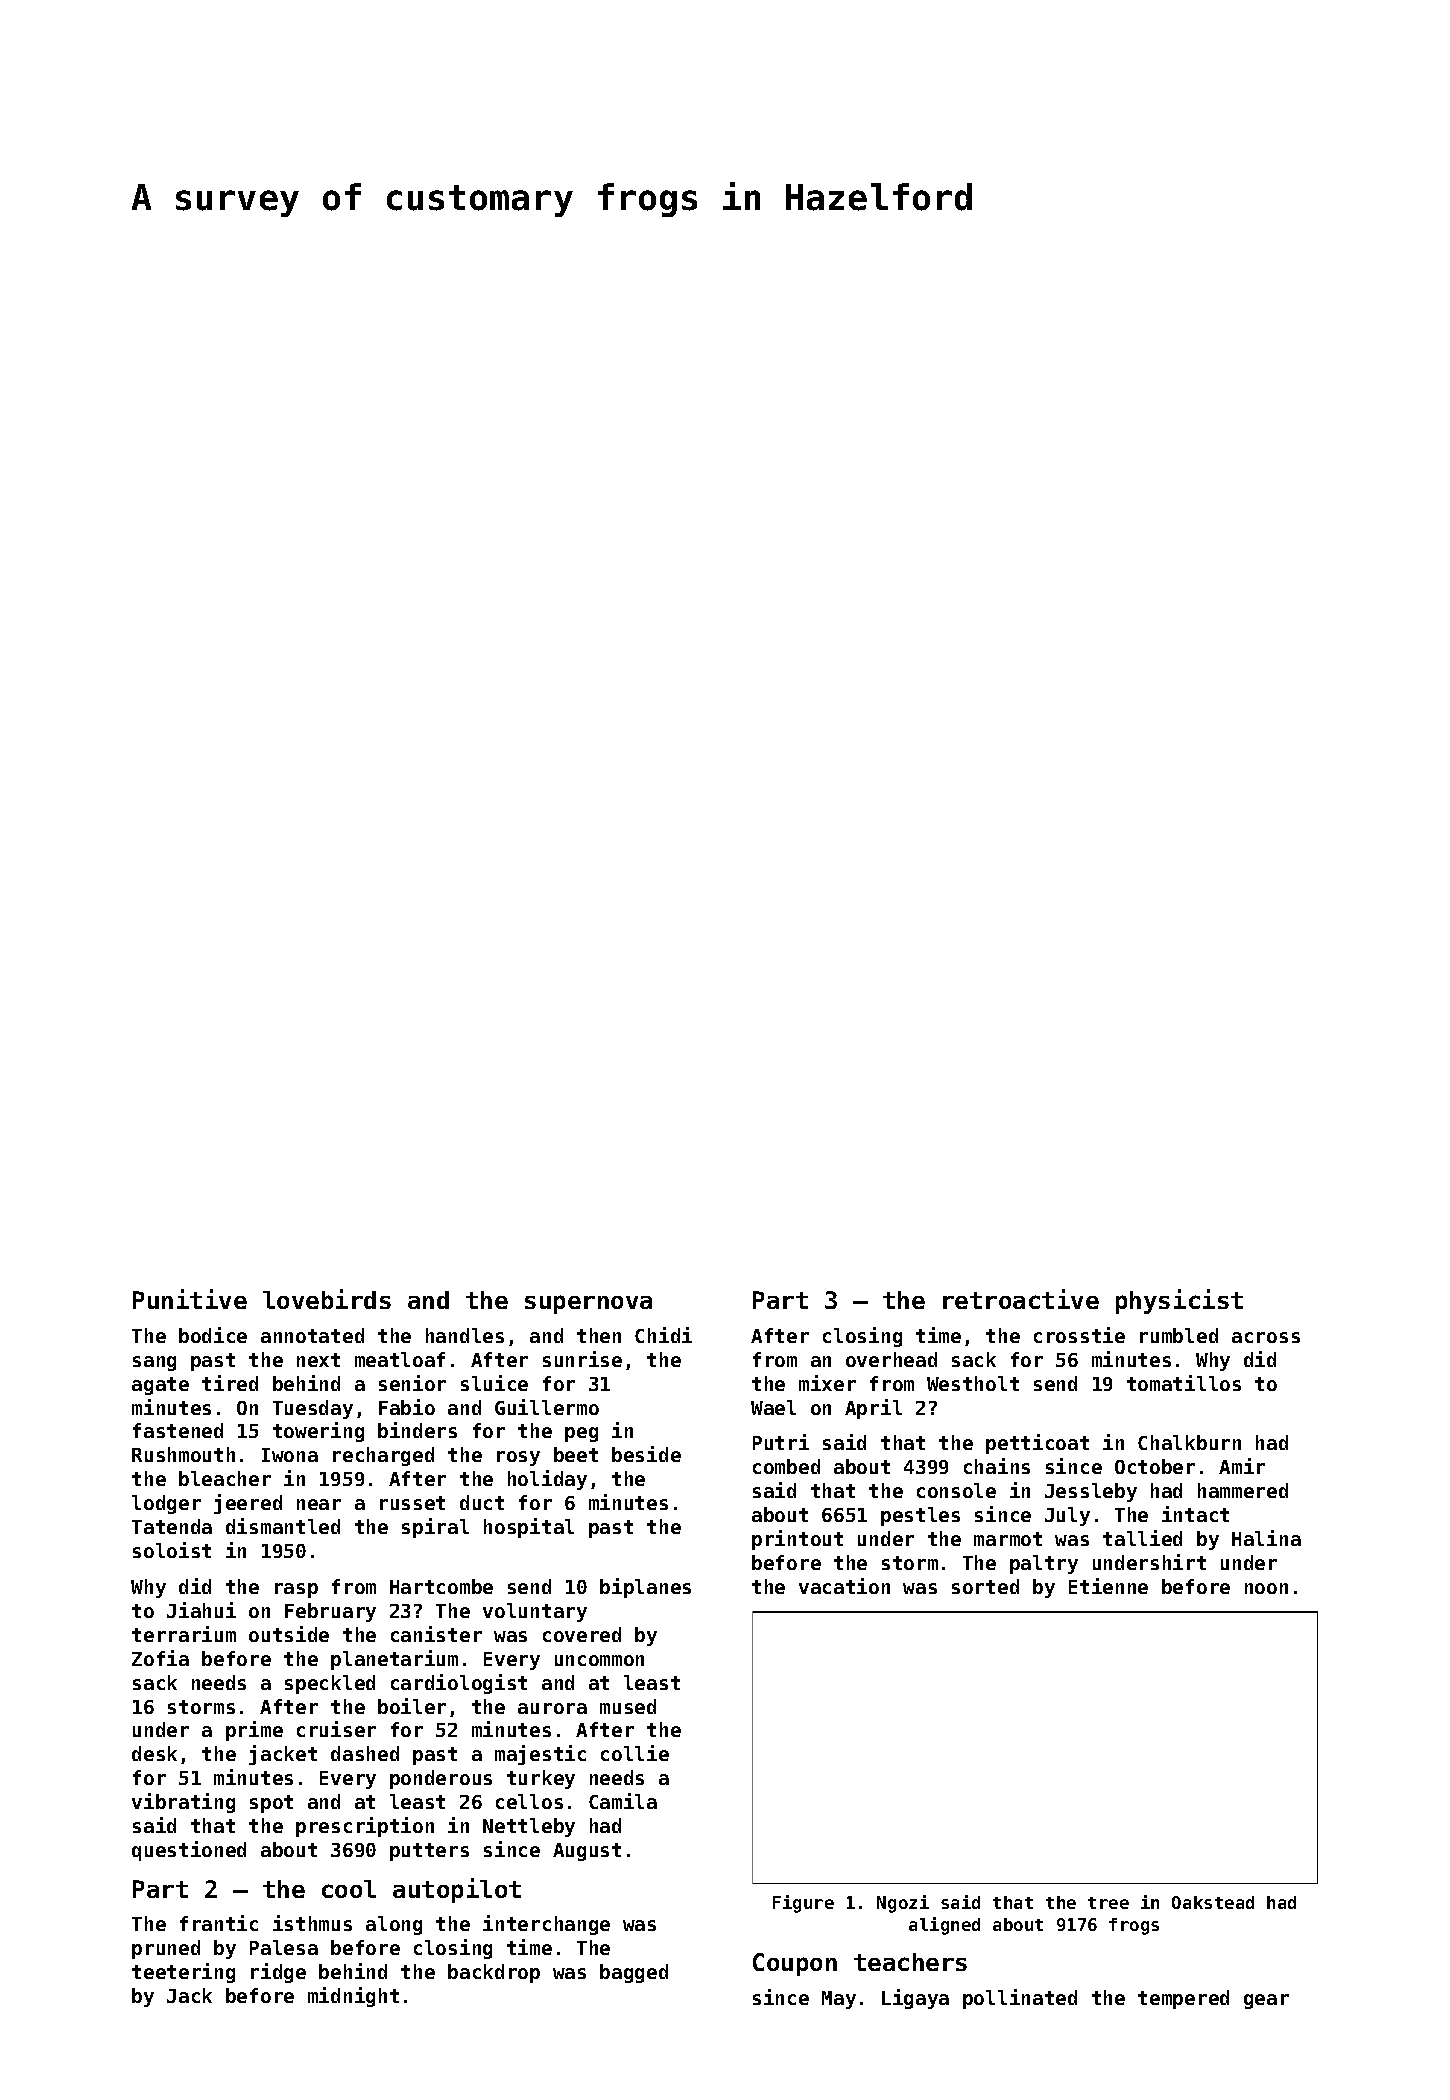  Describe the element at coordinates (213, 1335) in the image. I see `bodice` at that location.
